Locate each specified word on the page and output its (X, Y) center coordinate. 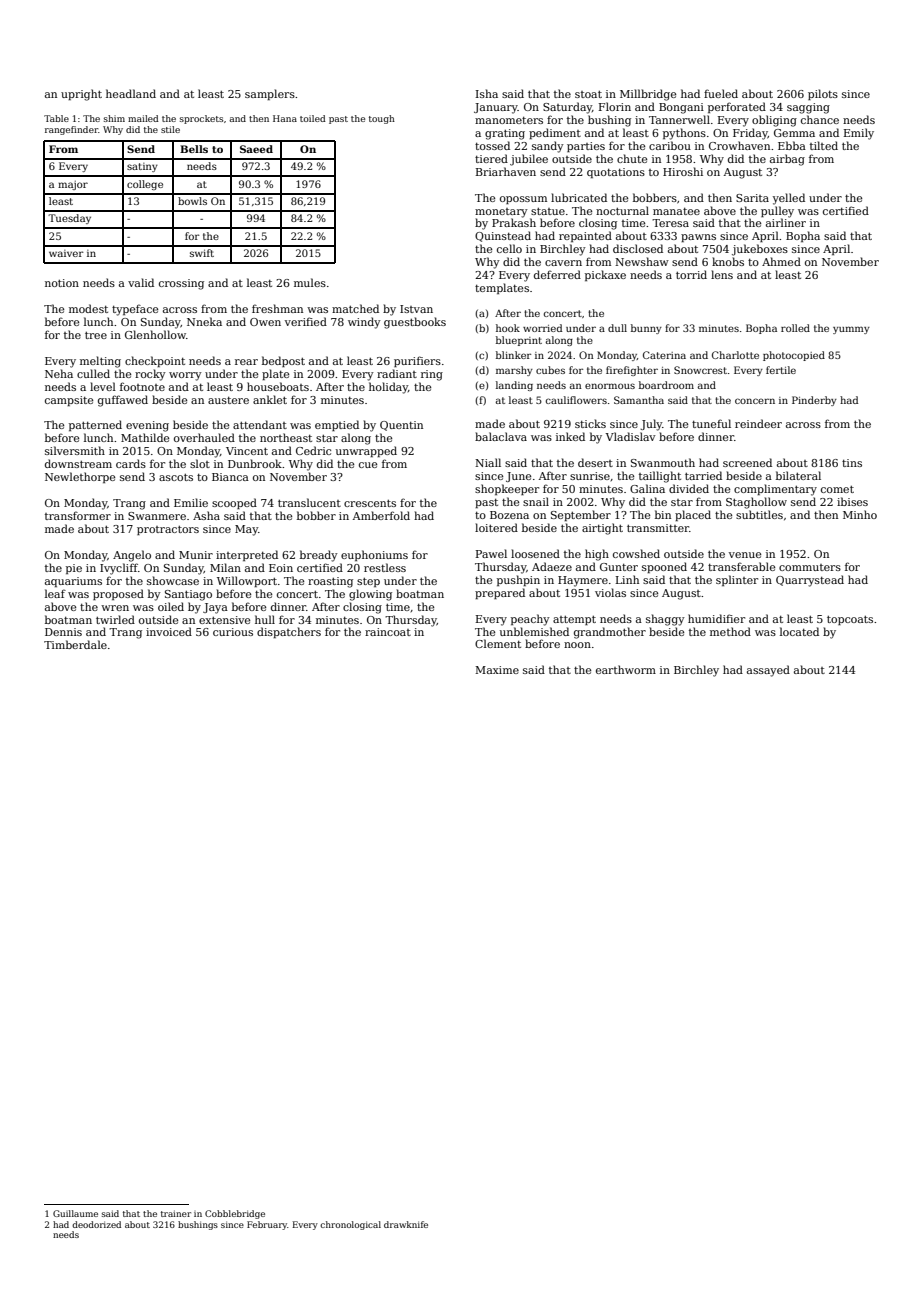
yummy (851, 330)
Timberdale (75, 644)
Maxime (497, 670)
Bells (194, 149)
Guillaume (75, 1213)
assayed (768, 671)
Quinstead (503, 236)
